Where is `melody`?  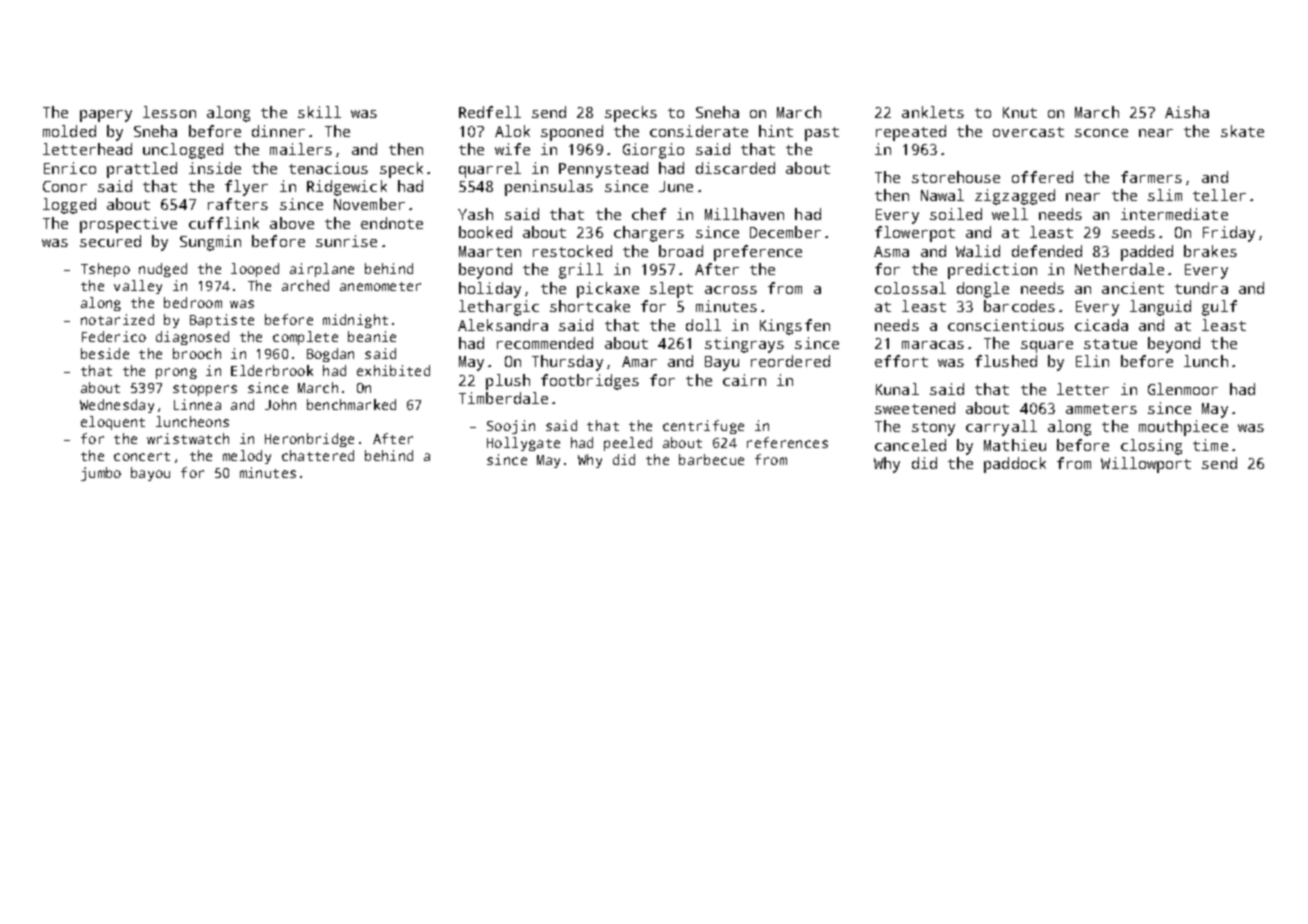 melody is located at coordinates (247, 457).
